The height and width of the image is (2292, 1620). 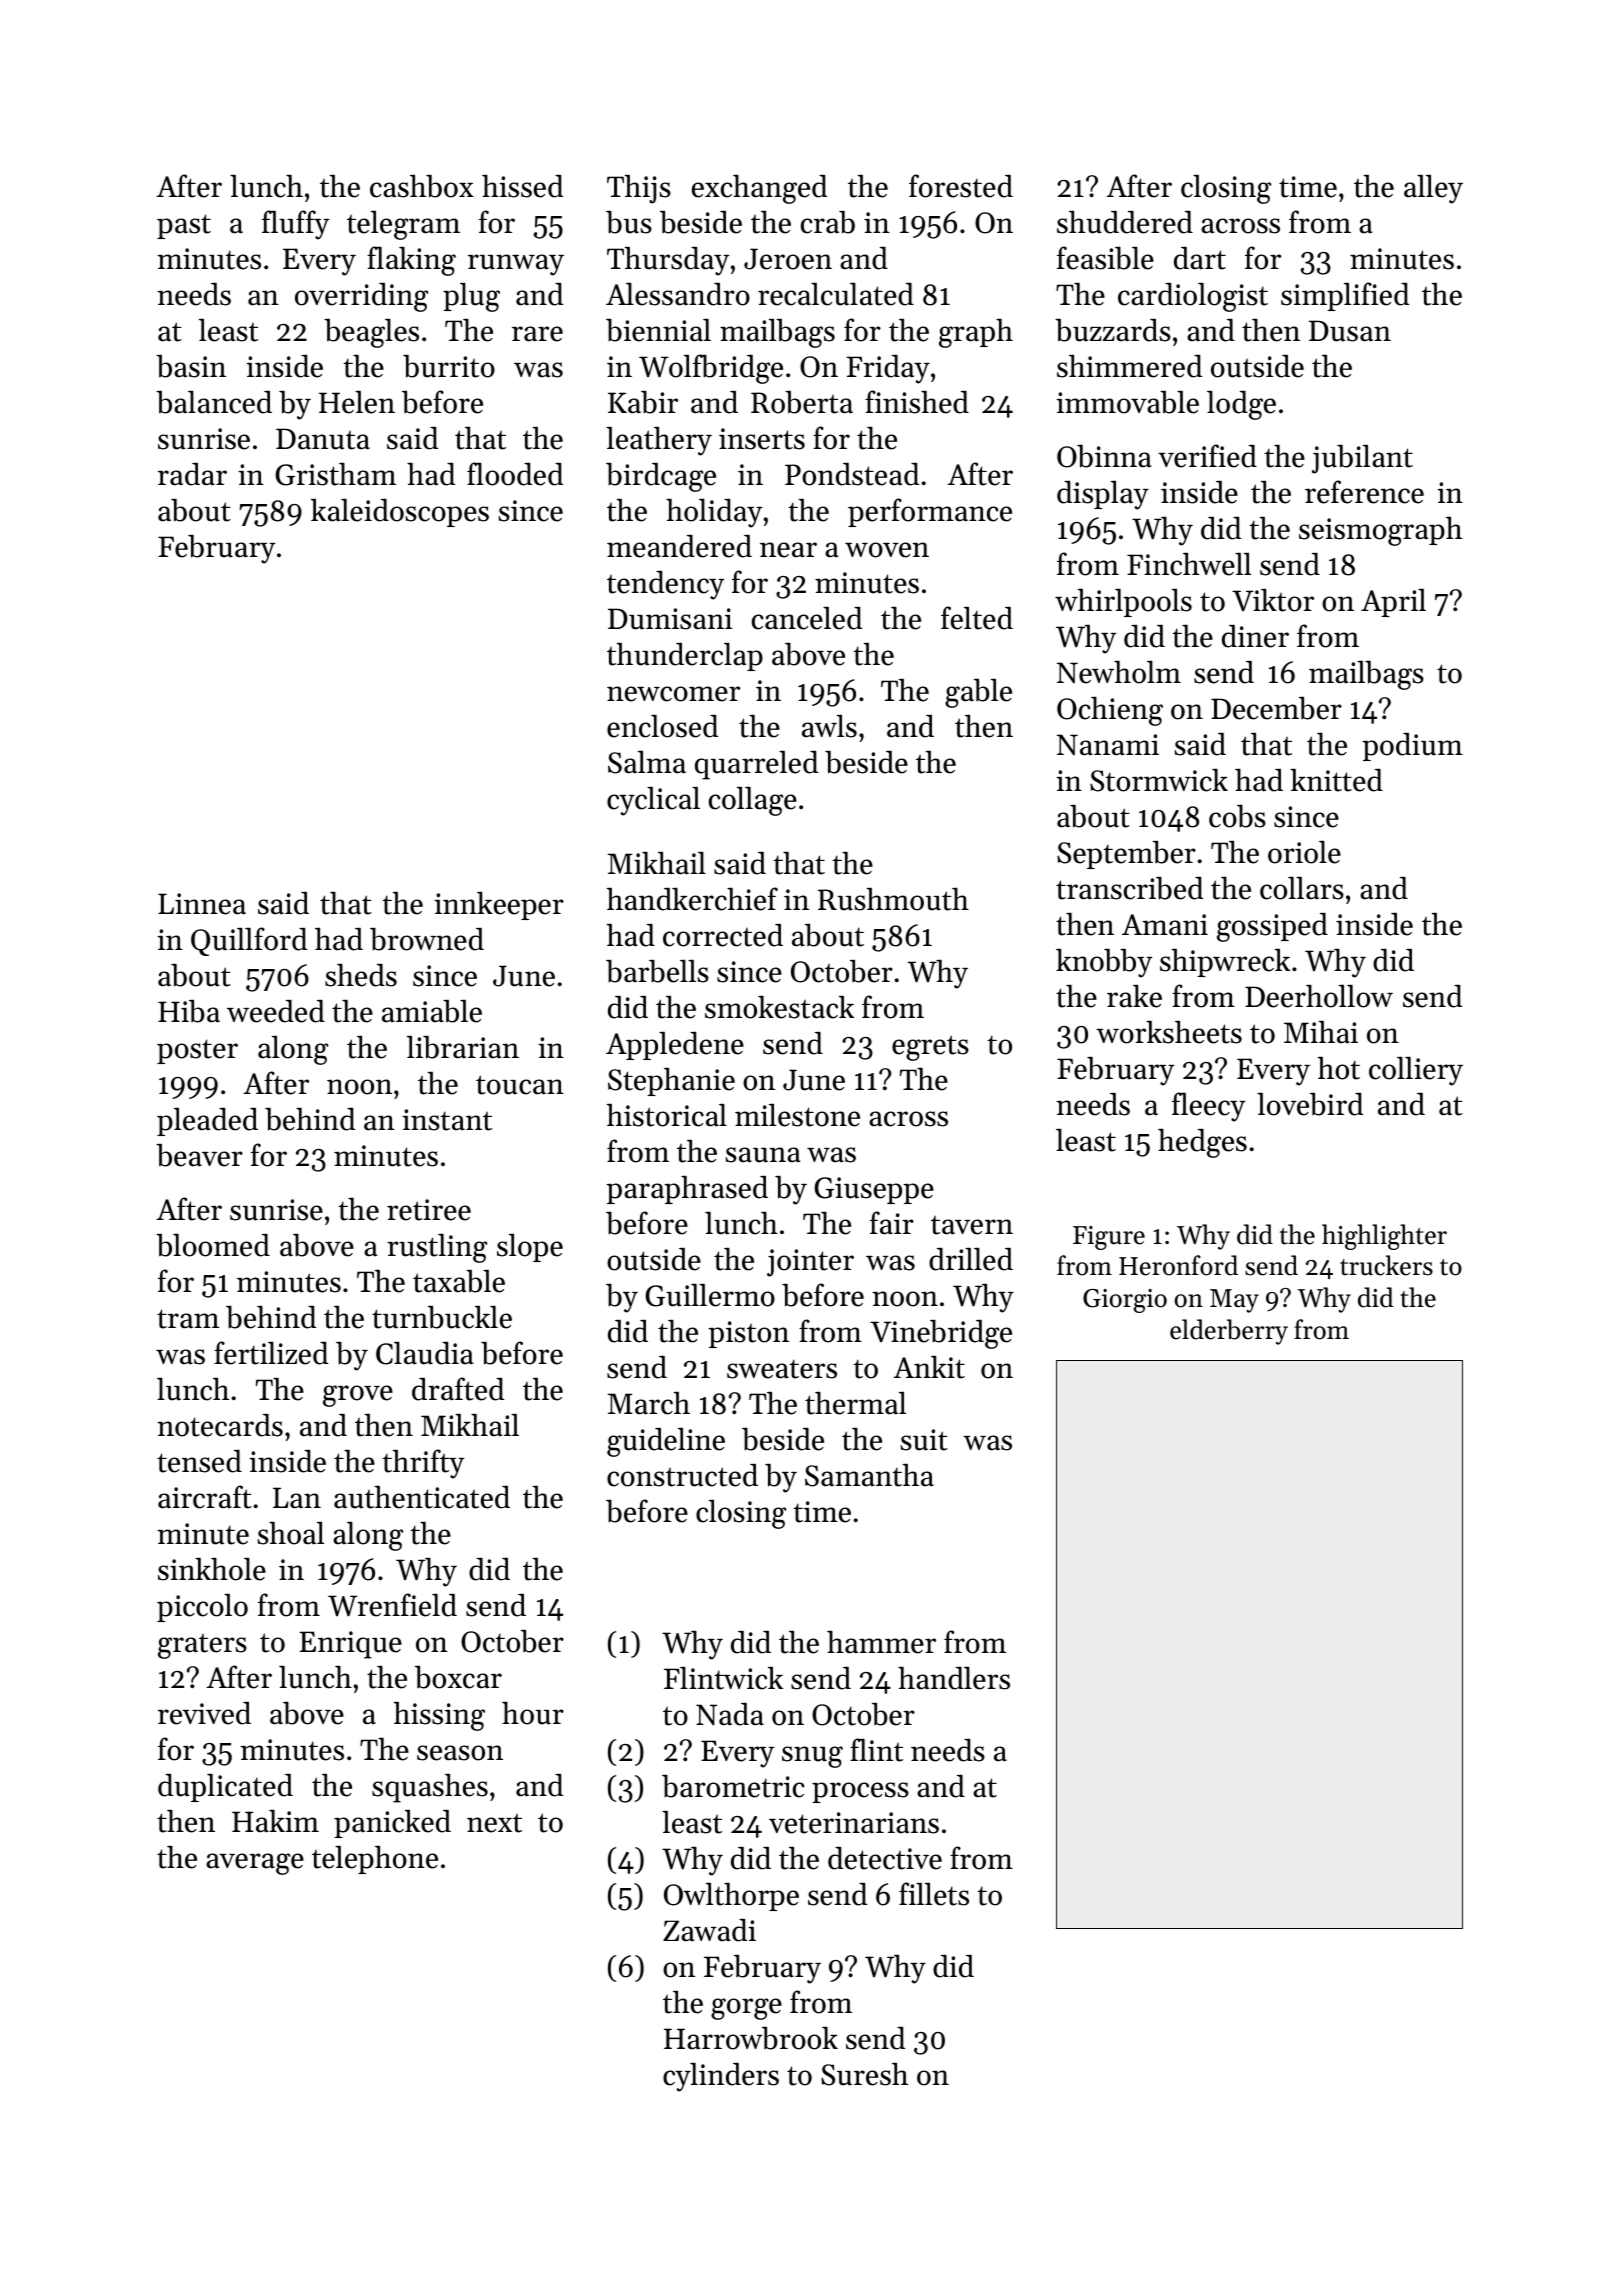 I want to click on Amani, so click(x=1165, y=925).
